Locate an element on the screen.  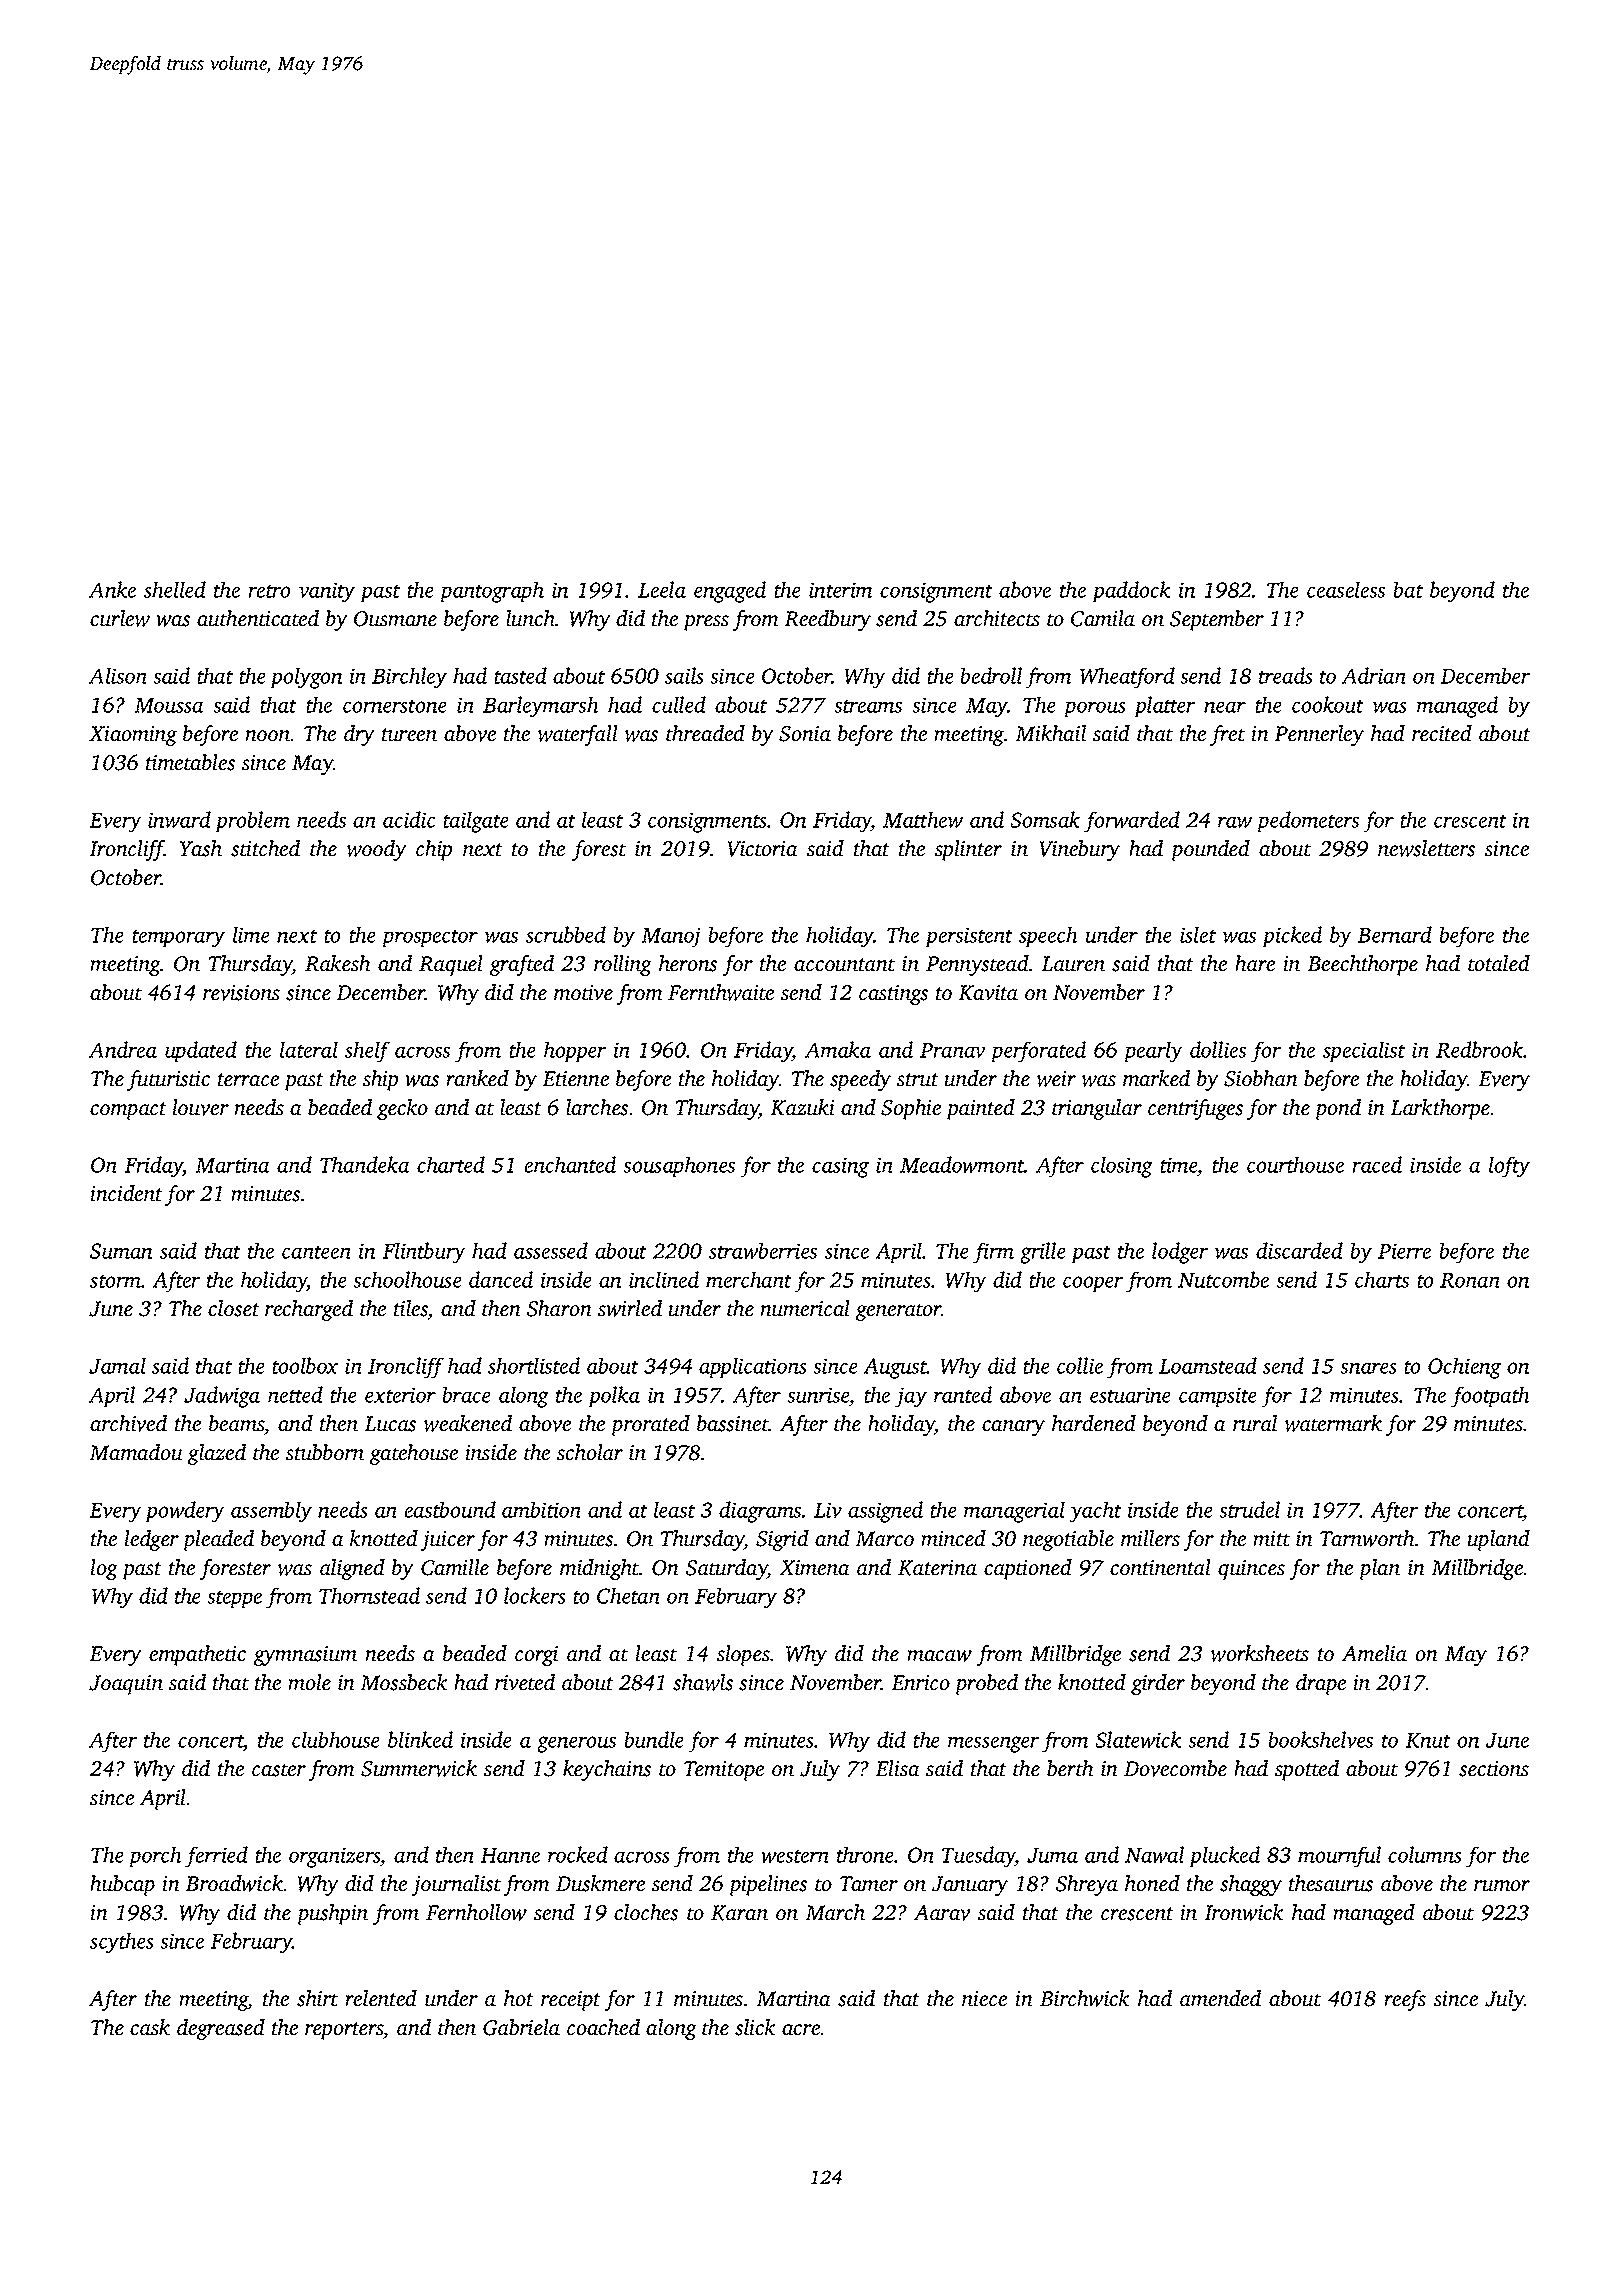
architects is located at coordinates (997, 618).
